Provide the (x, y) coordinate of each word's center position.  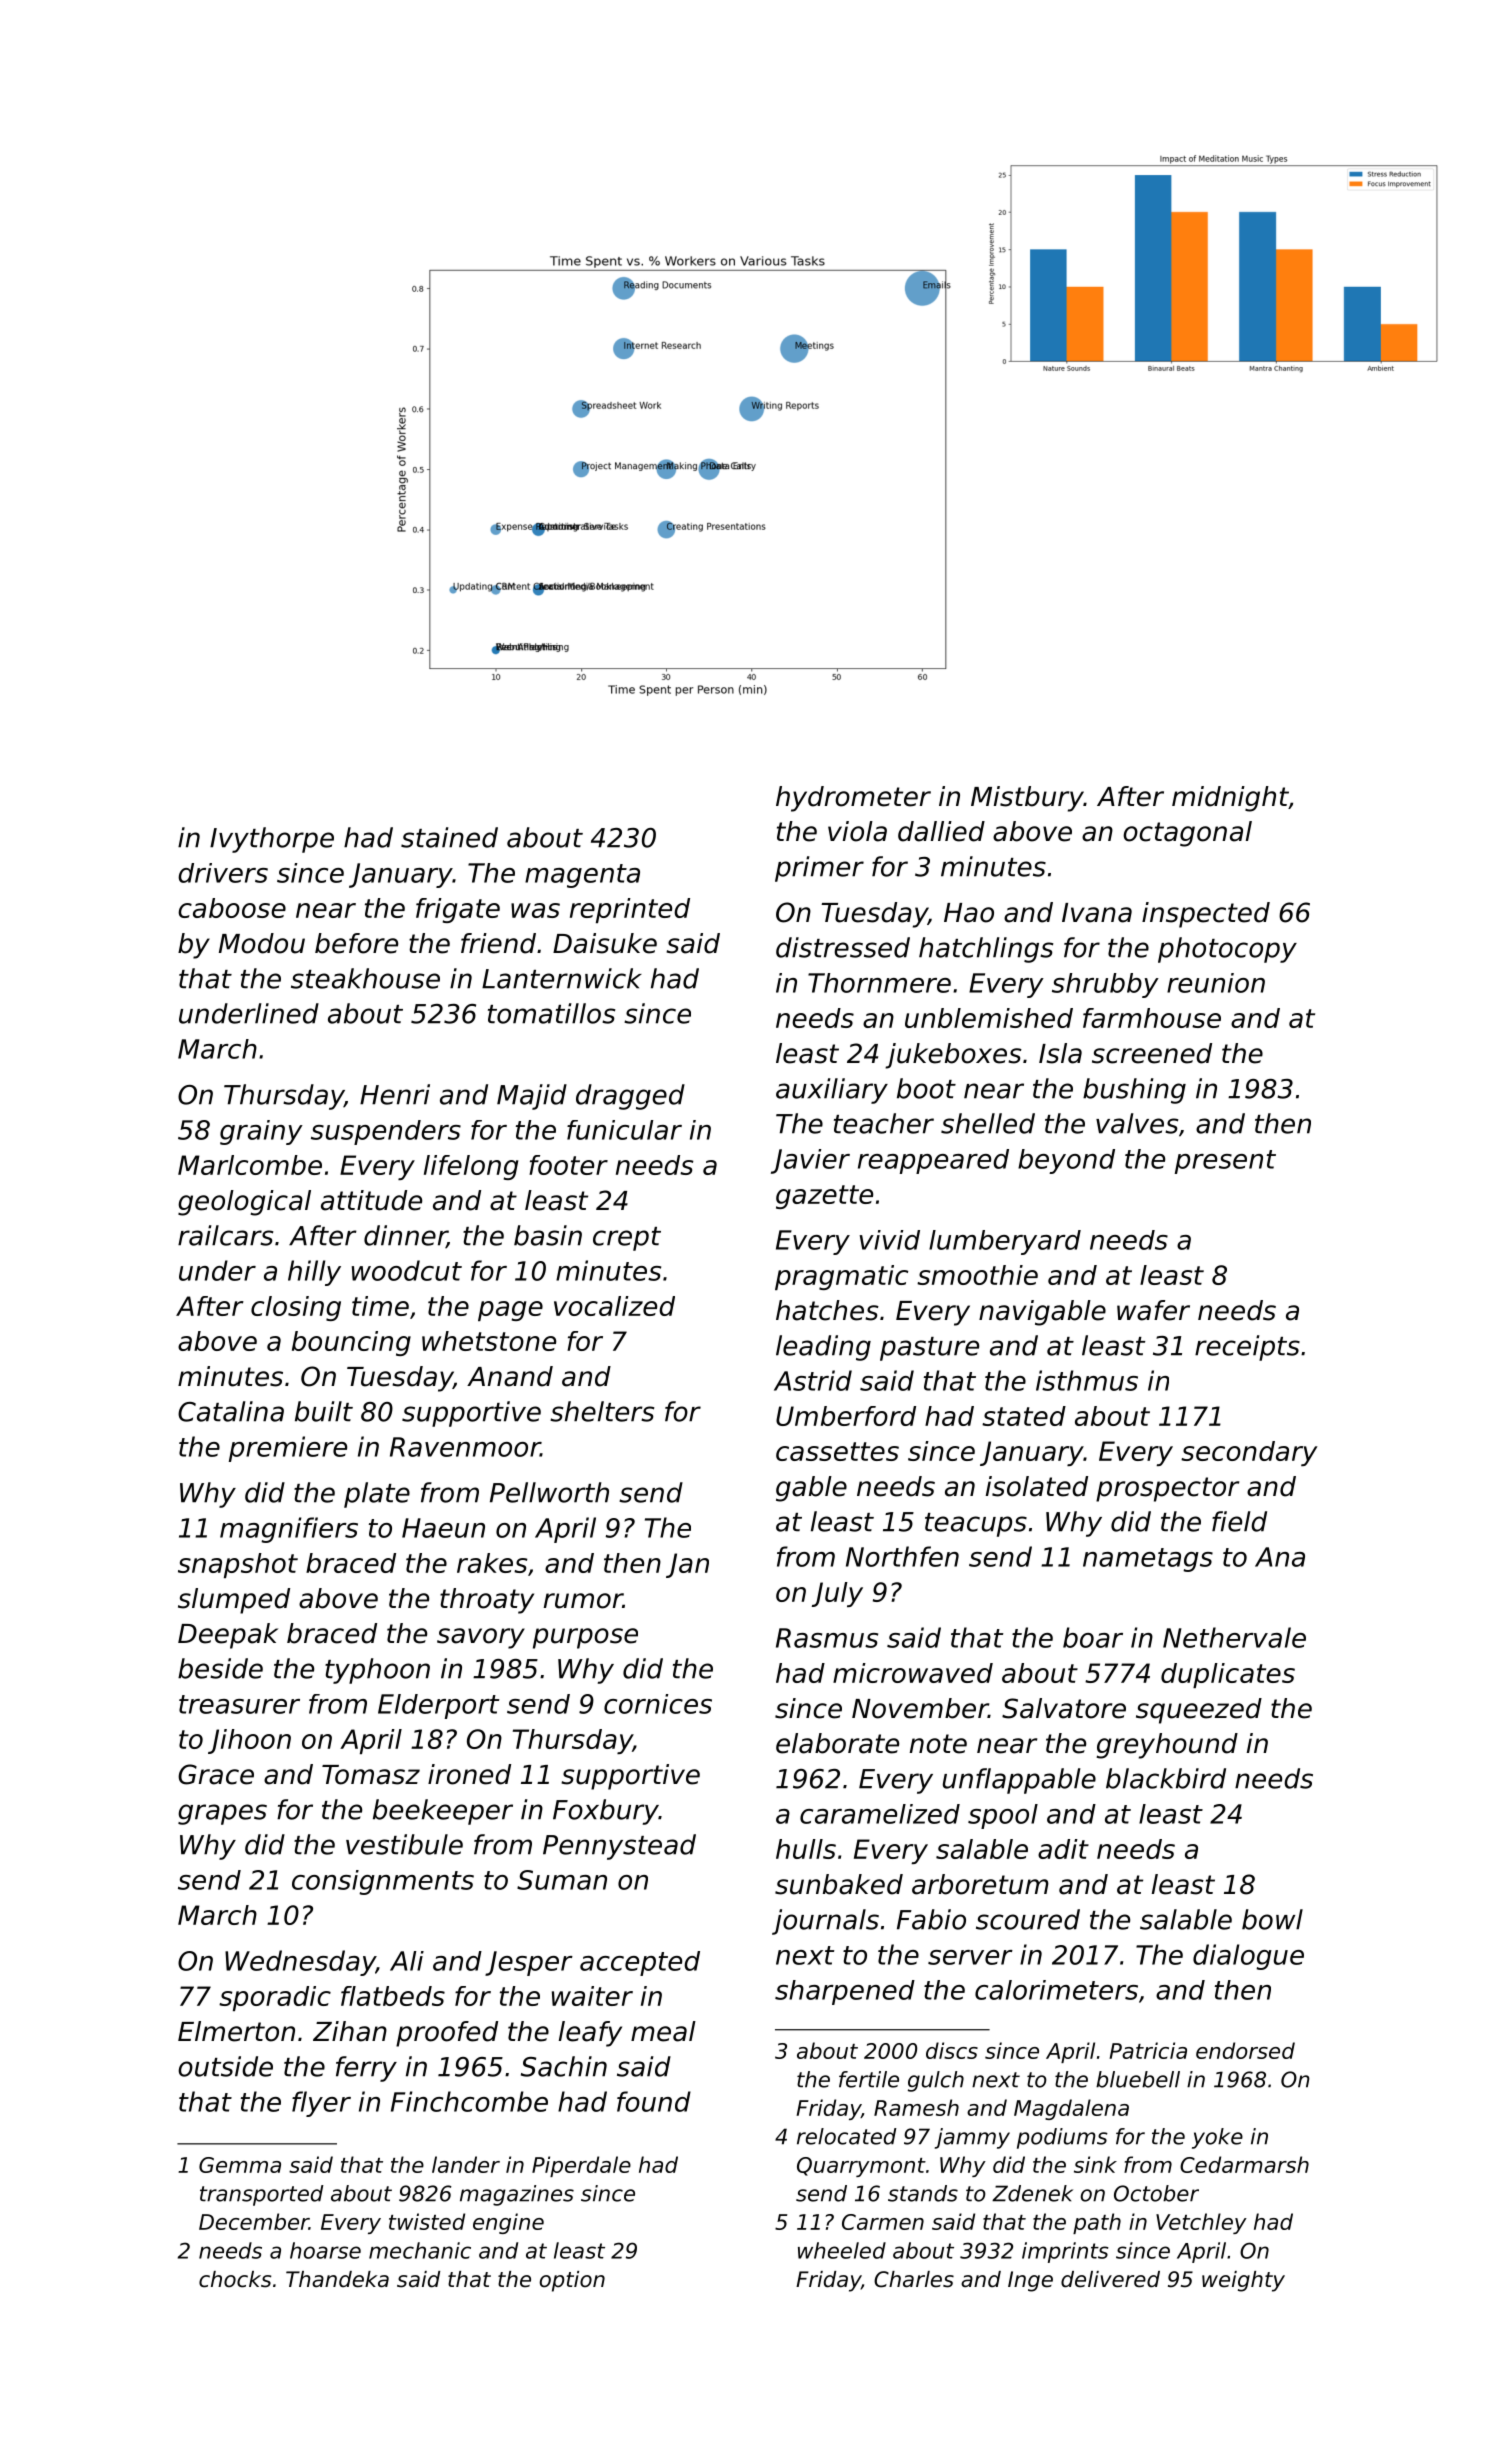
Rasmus (827, 1638)
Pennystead (619, 1847)
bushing (1134, 1091)
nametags (1148, 1560)
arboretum (980, 1884)
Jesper (529, 1963)
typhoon (377, 1671)
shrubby (1105, 985)
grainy (261, 1132)
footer (568, 1165)
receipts (1247, 1348)
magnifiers (289, 1530)
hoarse (325, 2250)
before (356, 943)
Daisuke (605, 943)
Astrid (813, 1380)
